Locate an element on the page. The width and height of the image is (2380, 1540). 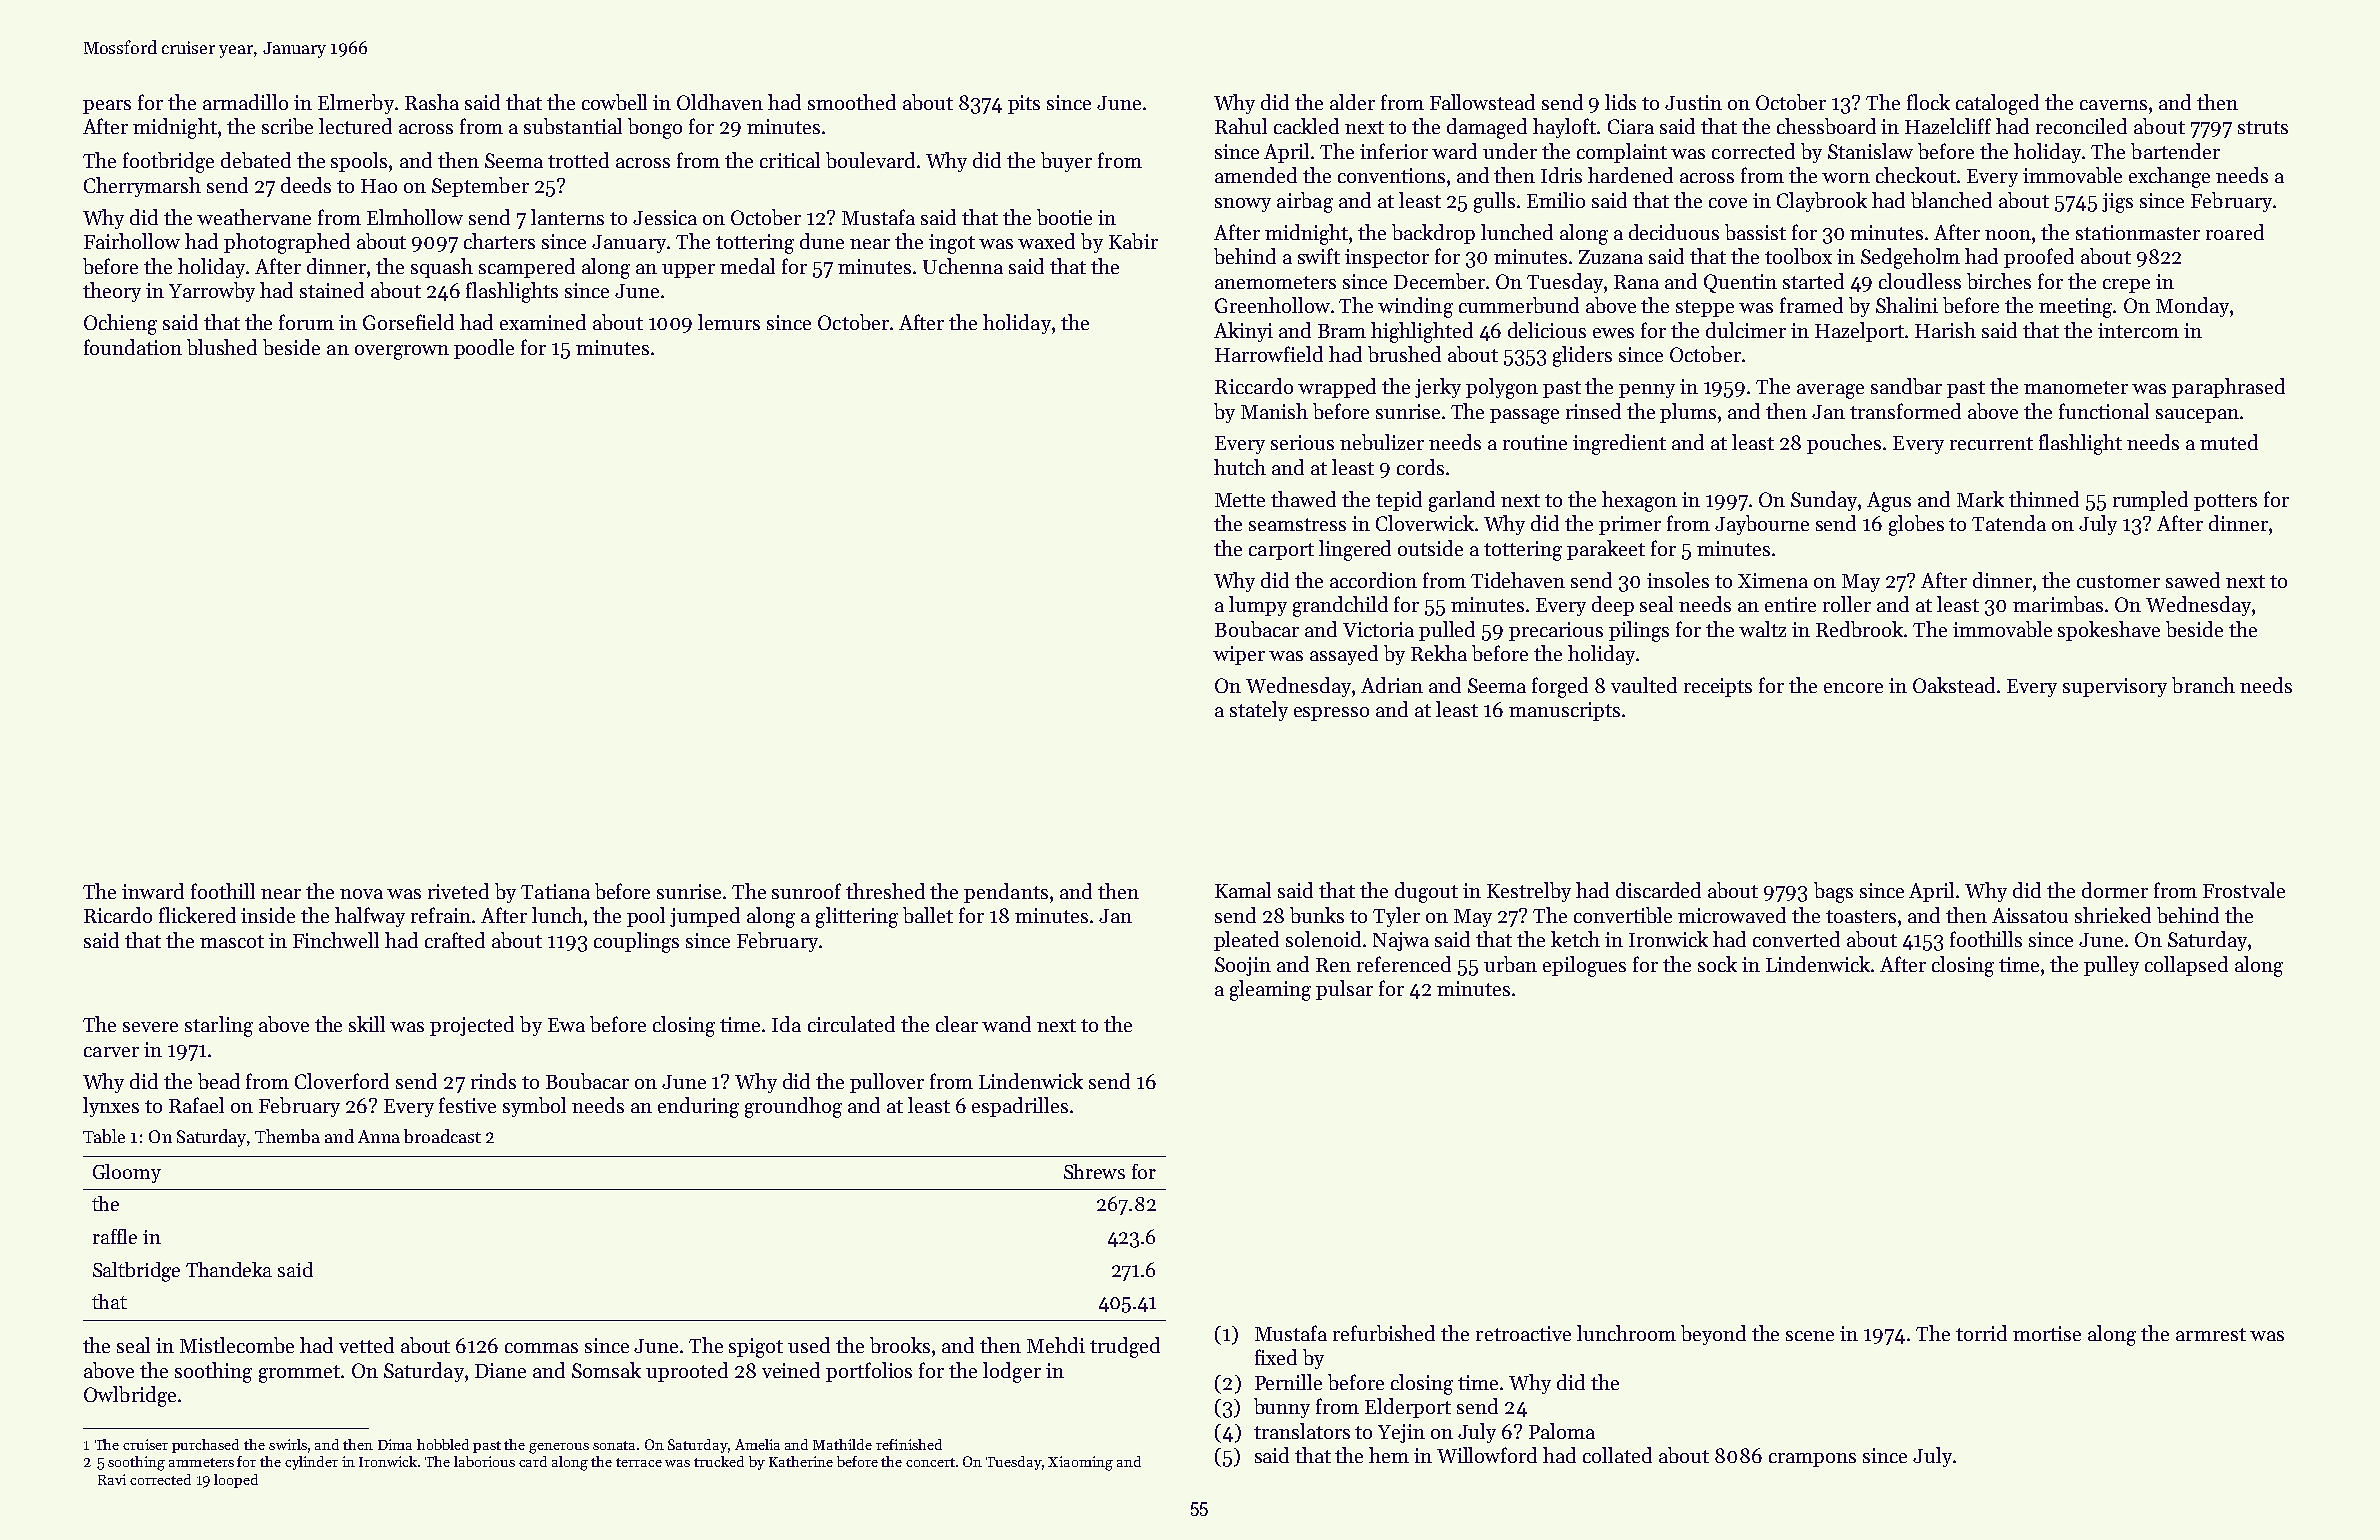
Cherrymarsh is located at coordinates (142, 187).
